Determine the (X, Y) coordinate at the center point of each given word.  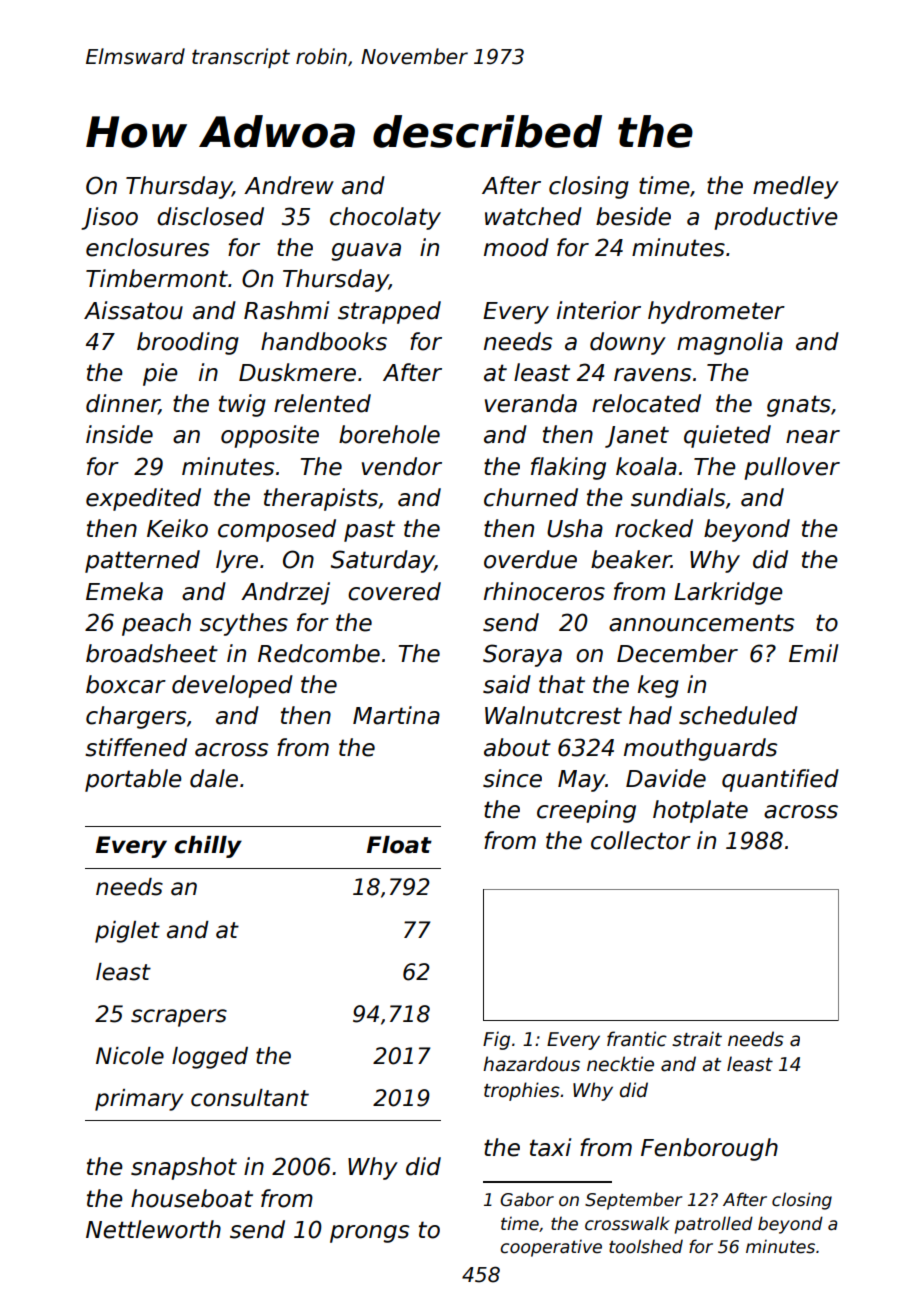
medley (796, 187)
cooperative (551, 1248)
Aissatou (133, 310)
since (512, 778)
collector (641, 840)
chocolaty (385, 218)
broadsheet (152, 653)
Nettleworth (153, 1229)
